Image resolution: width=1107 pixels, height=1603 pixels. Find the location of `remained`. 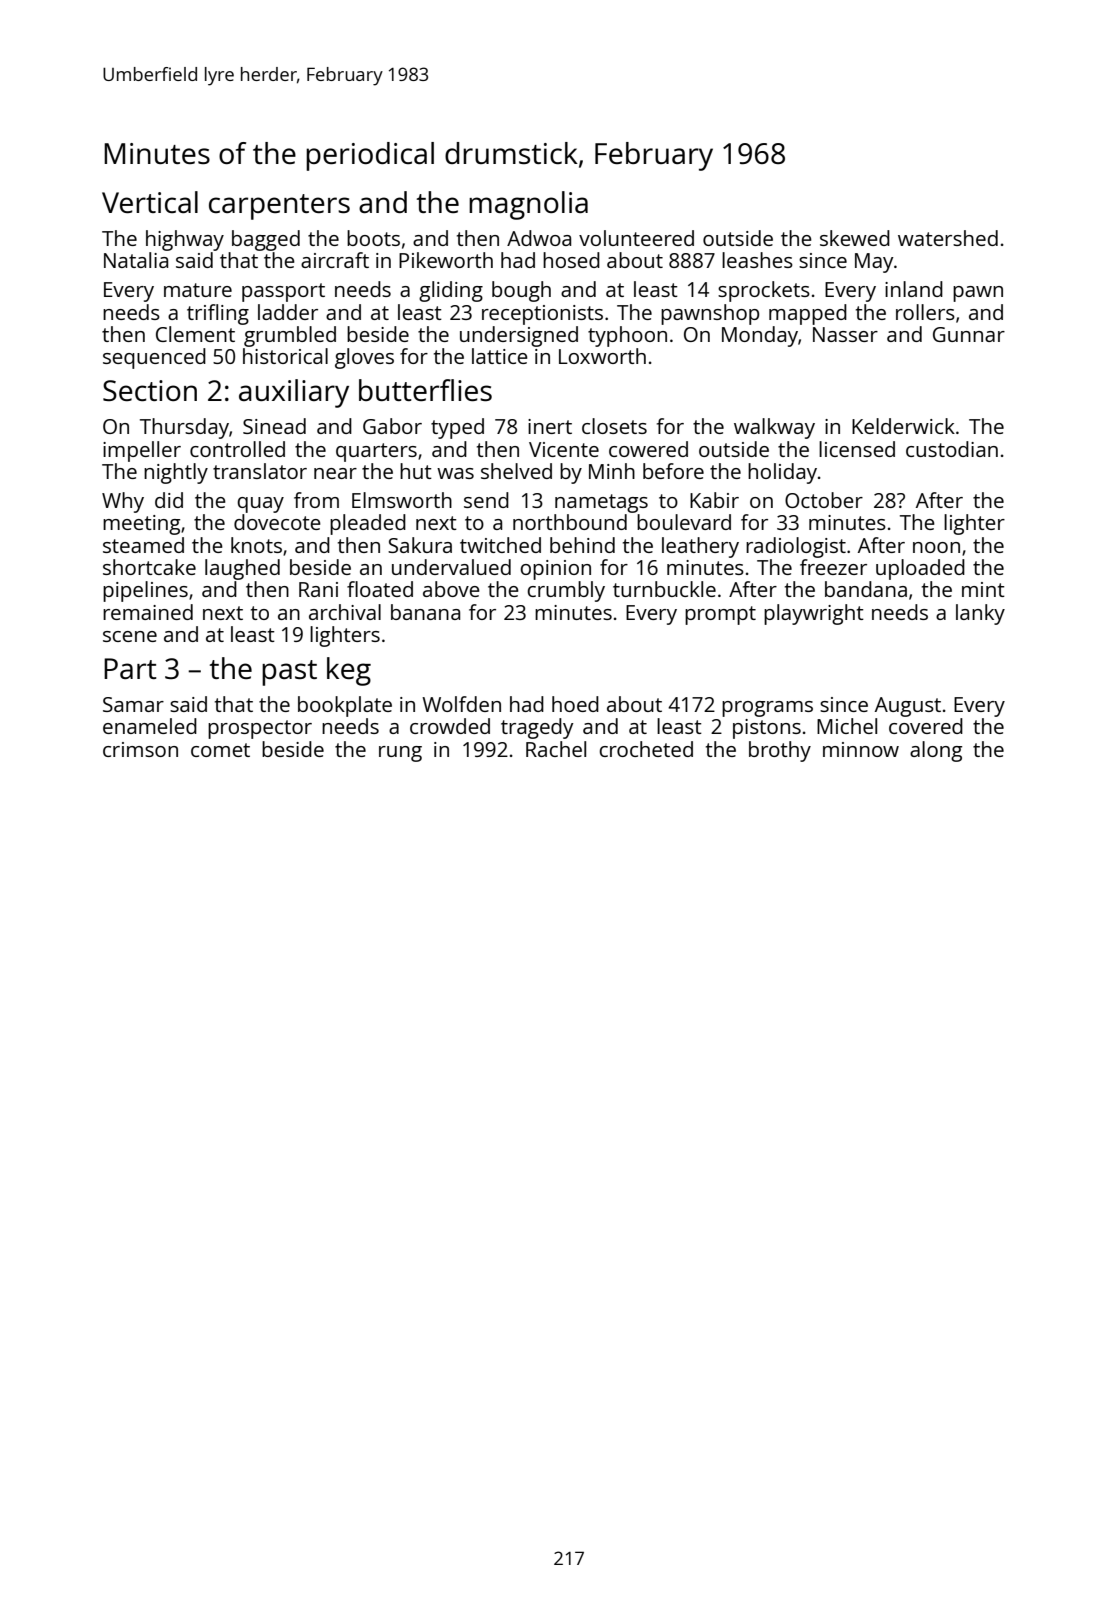

remained is located at coordinates (148, 612).
